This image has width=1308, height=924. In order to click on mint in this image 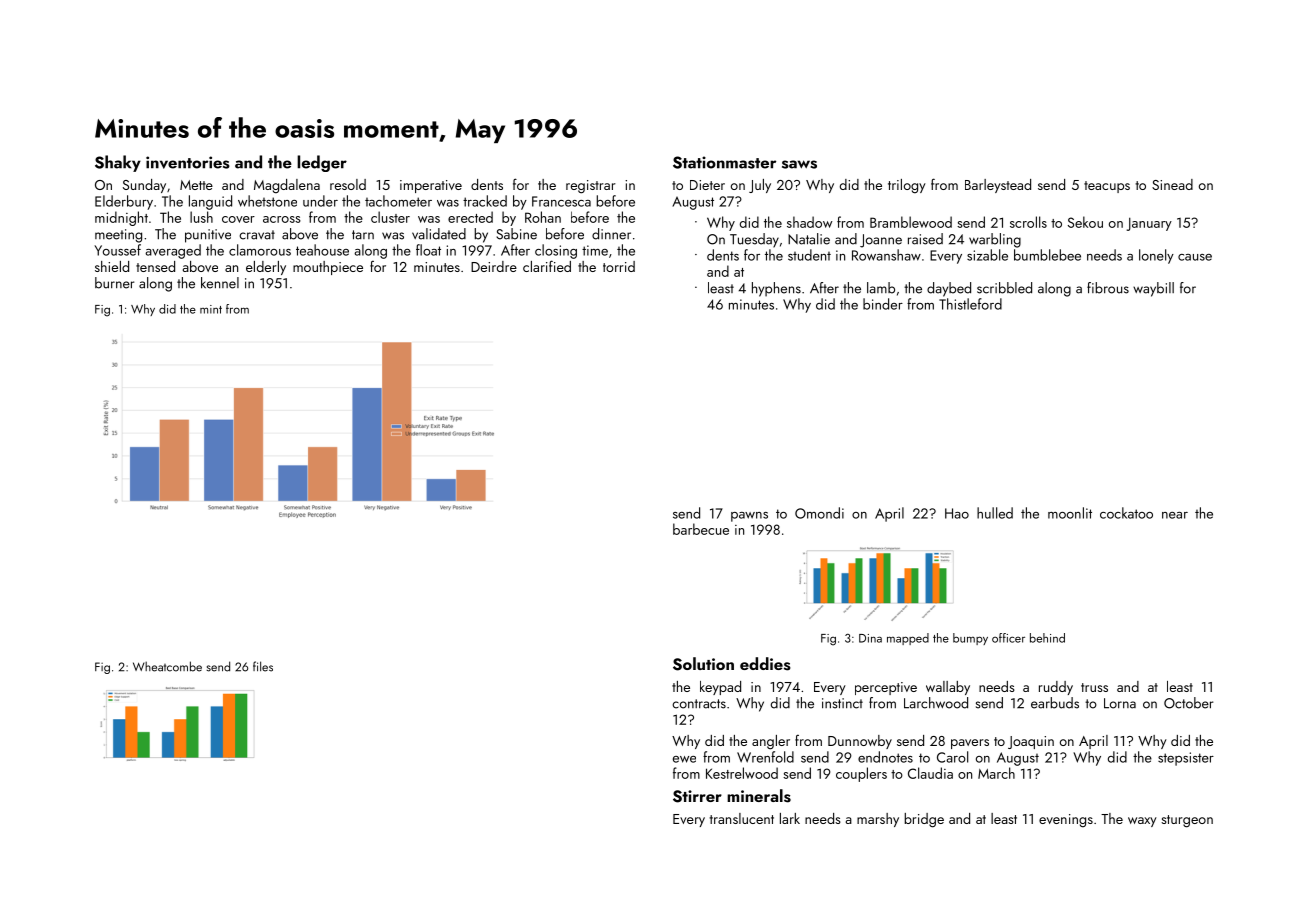, I will do `click(211, 309)`.
